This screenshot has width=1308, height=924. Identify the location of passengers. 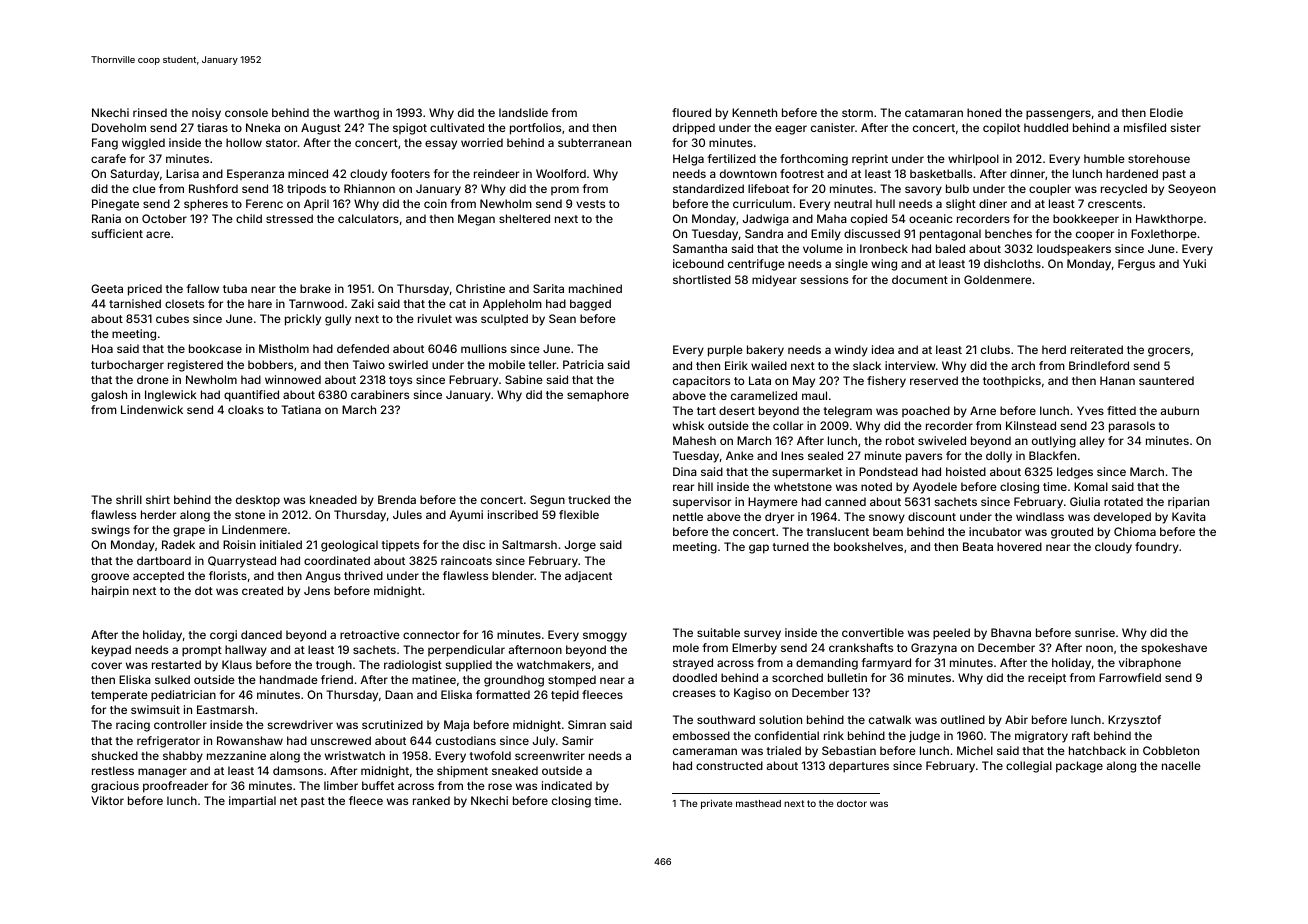
(1058, 115).
